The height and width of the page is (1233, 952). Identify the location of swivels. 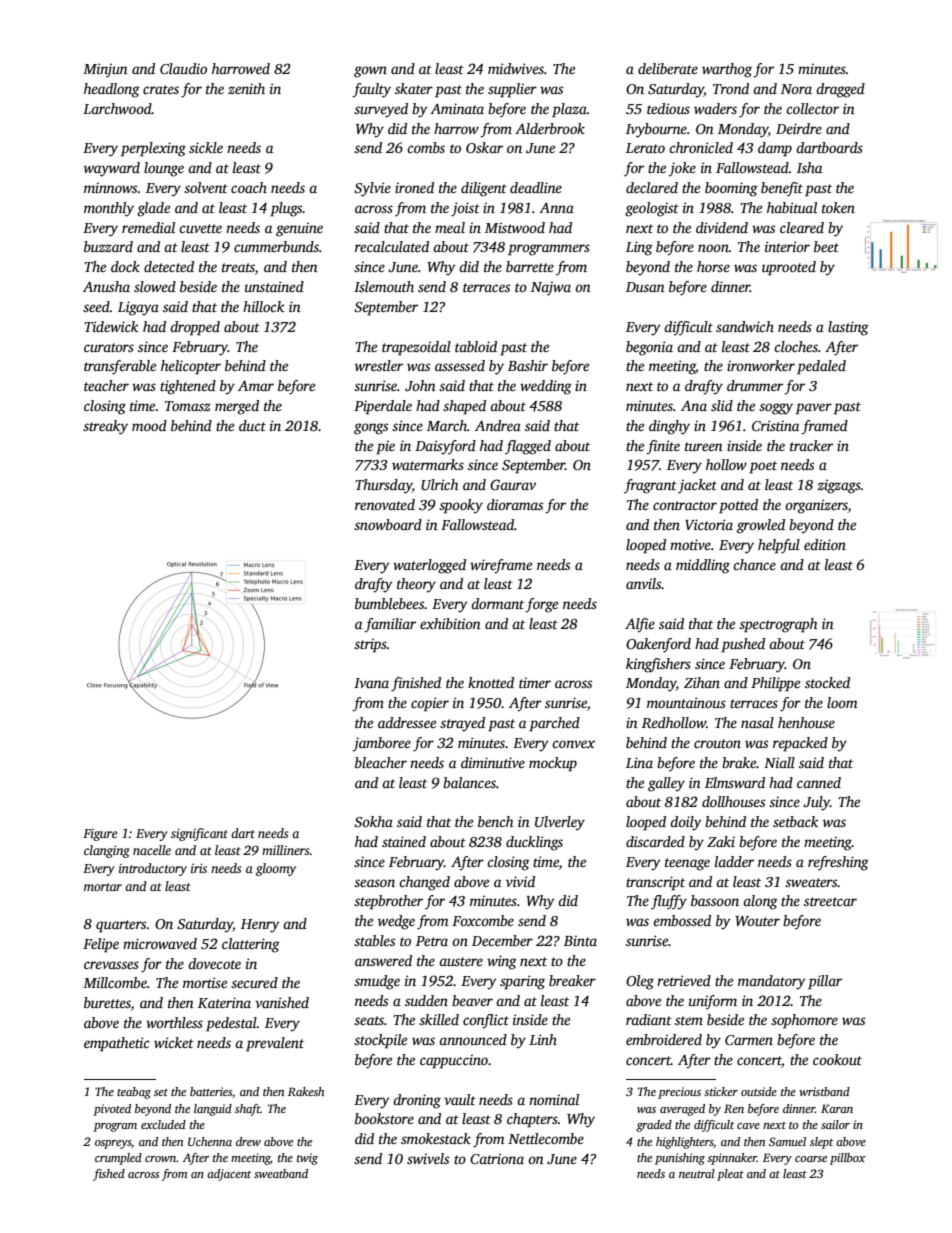
(428, 1158).
